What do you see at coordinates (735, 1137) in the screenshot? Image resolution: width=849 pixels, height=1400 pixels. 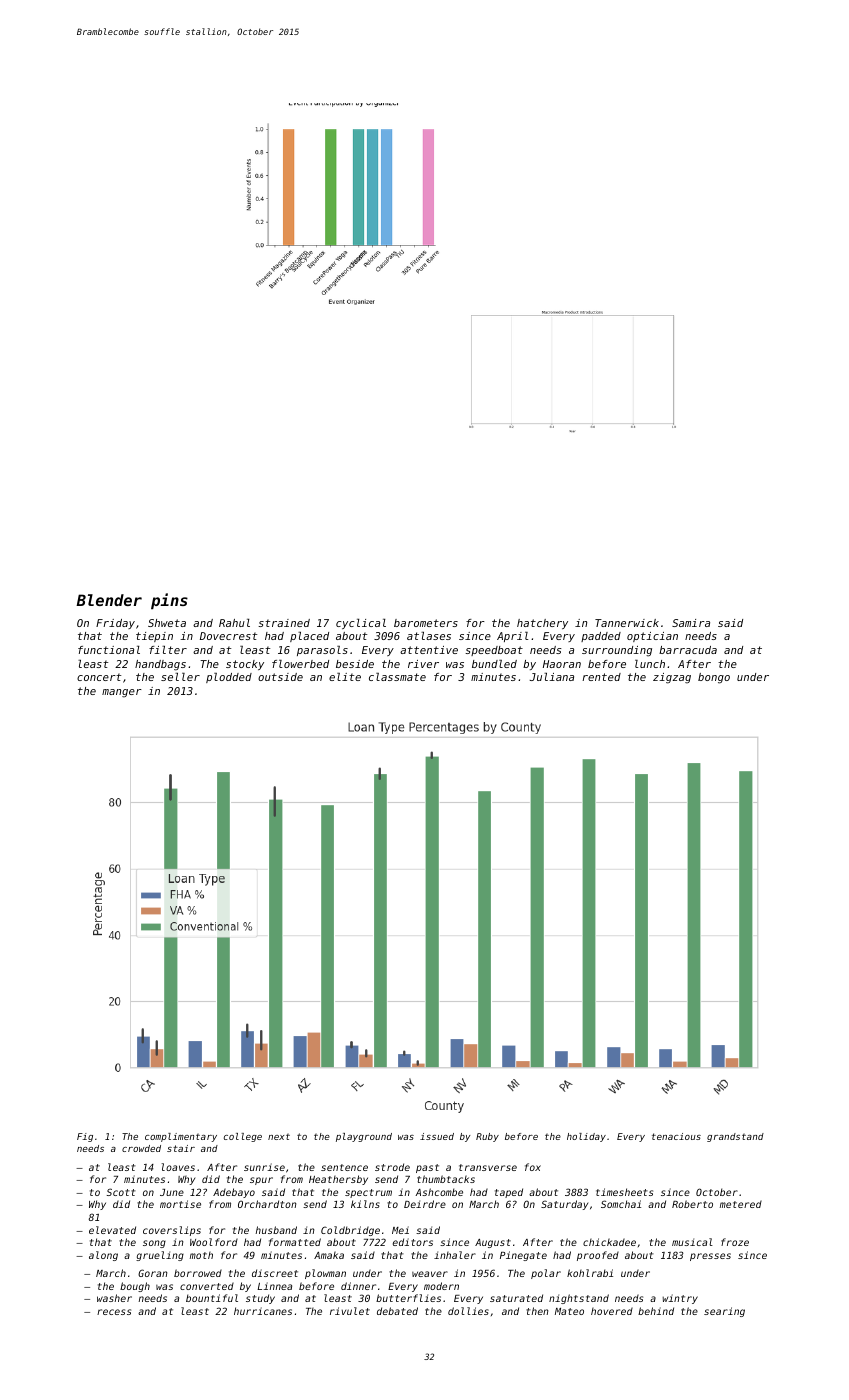 I see `grandstand` at bounding box center [735, 1137].
